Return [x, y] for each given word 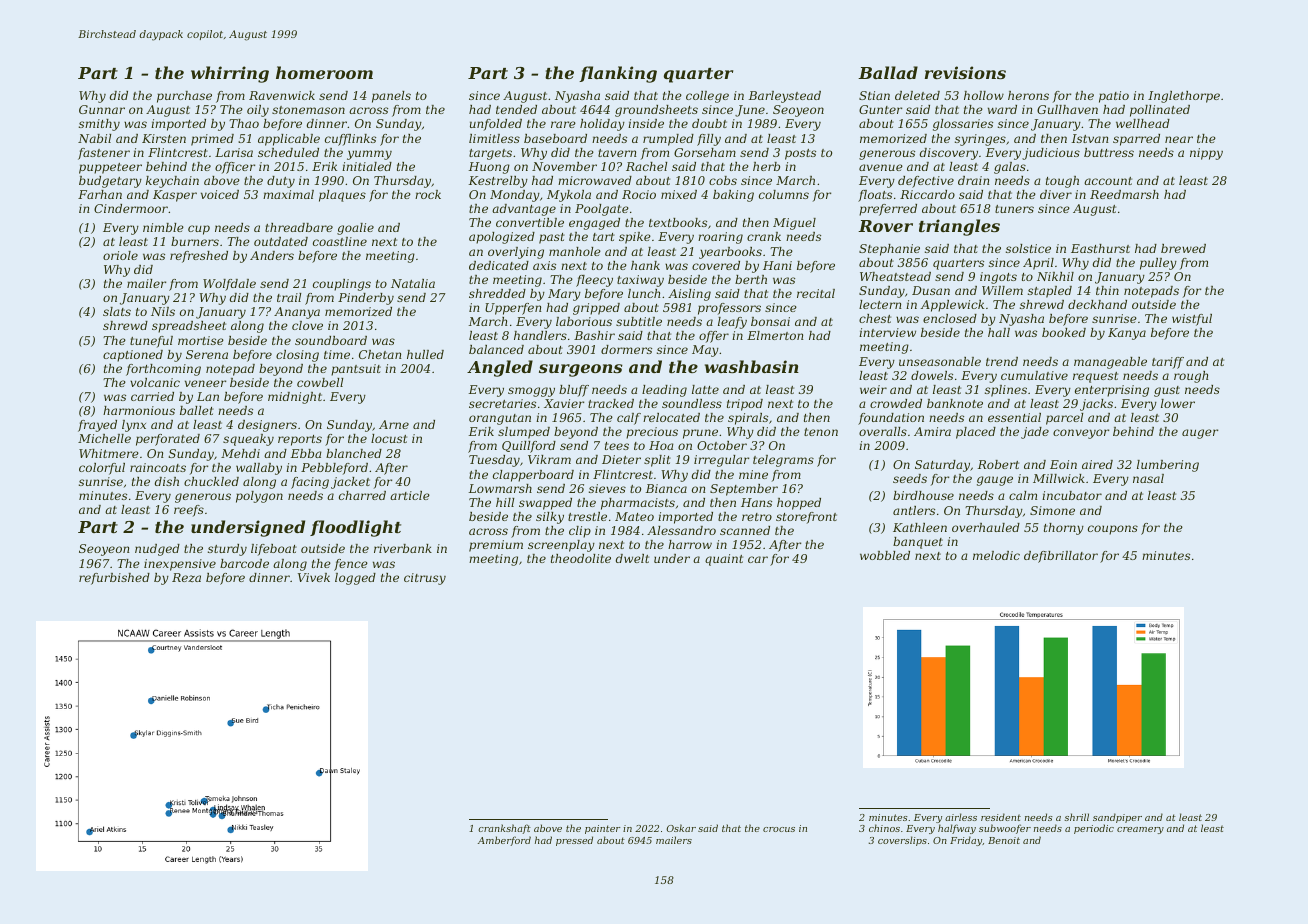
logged [355, 579]
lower [1178, 403]
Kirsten [164, 138]
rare [563, 124]
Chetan [380, 354]
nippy [1206, 154]
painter [603, 829]
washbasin [752, 366]
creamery [1140, 830]
